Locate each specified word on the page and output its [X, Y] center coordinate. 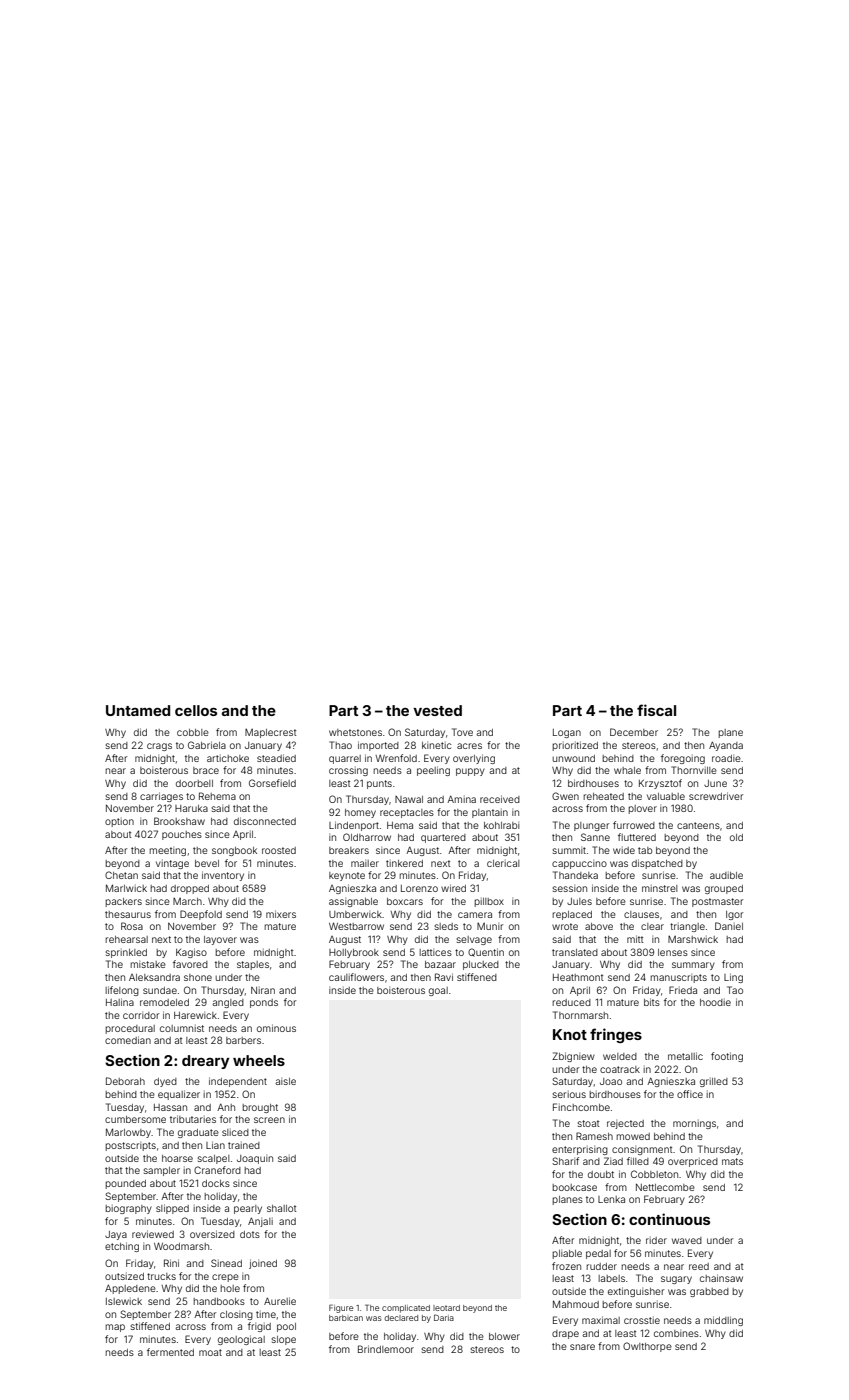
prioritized [575, 746]
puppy [470, 772]
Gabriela [207, 745]
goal [438, 991]
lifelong [122, 991]
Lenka [611, 1199]
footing [727, 1057]
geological [241, 1340]
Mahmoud [576, 1304]
